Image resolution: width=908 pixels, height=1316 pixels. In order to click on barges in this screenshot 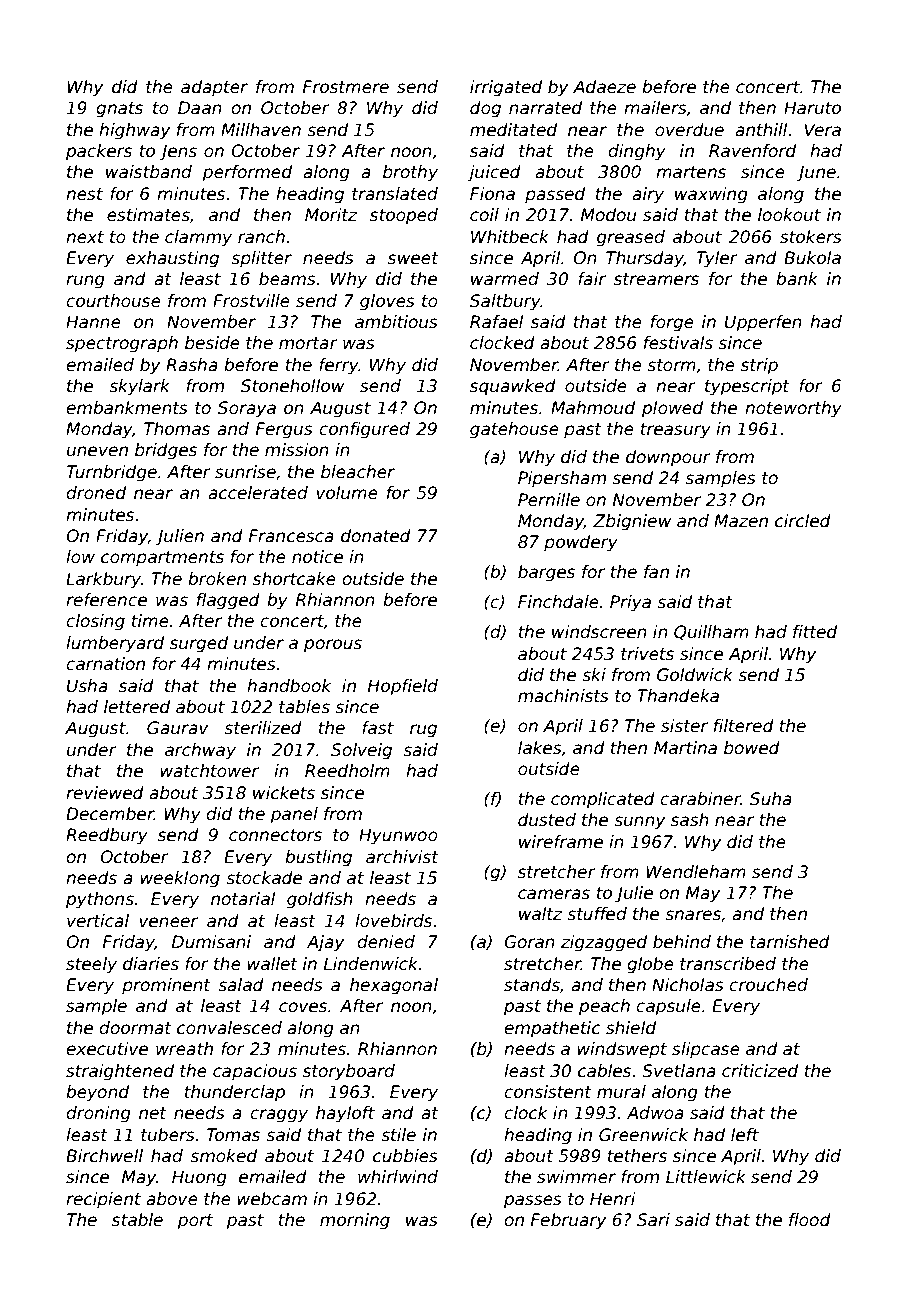, I will do `click(546, 573)`.
